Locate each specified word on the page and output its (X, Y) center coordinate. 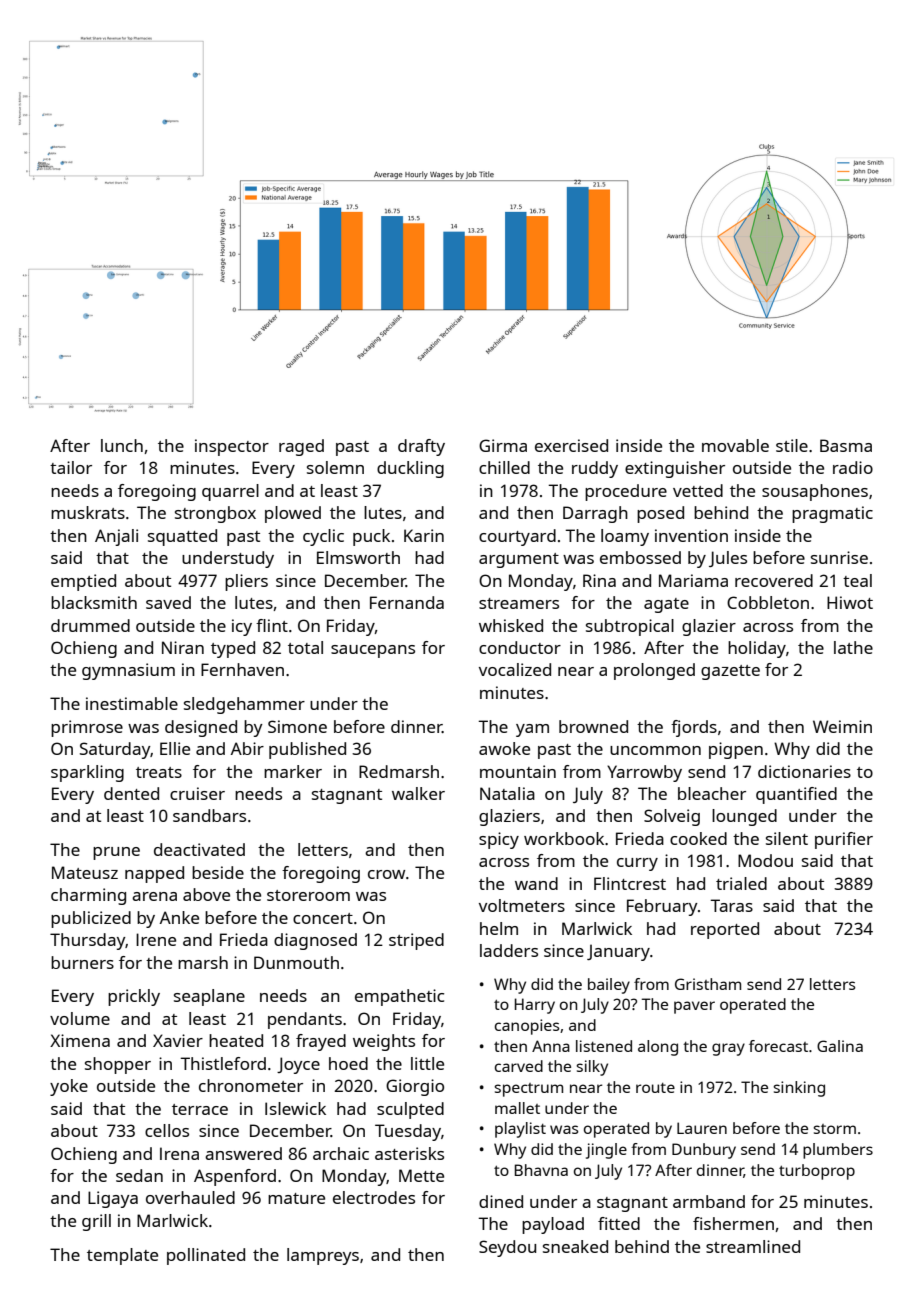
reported (725, 930)
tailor (71, 467)
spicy (499, 840)
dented (131, 793)
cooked (698, 838)
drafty (421, 447)
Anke (179, 917)
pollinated (206, 1256)
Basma (846, 445)
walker (418, 793)
